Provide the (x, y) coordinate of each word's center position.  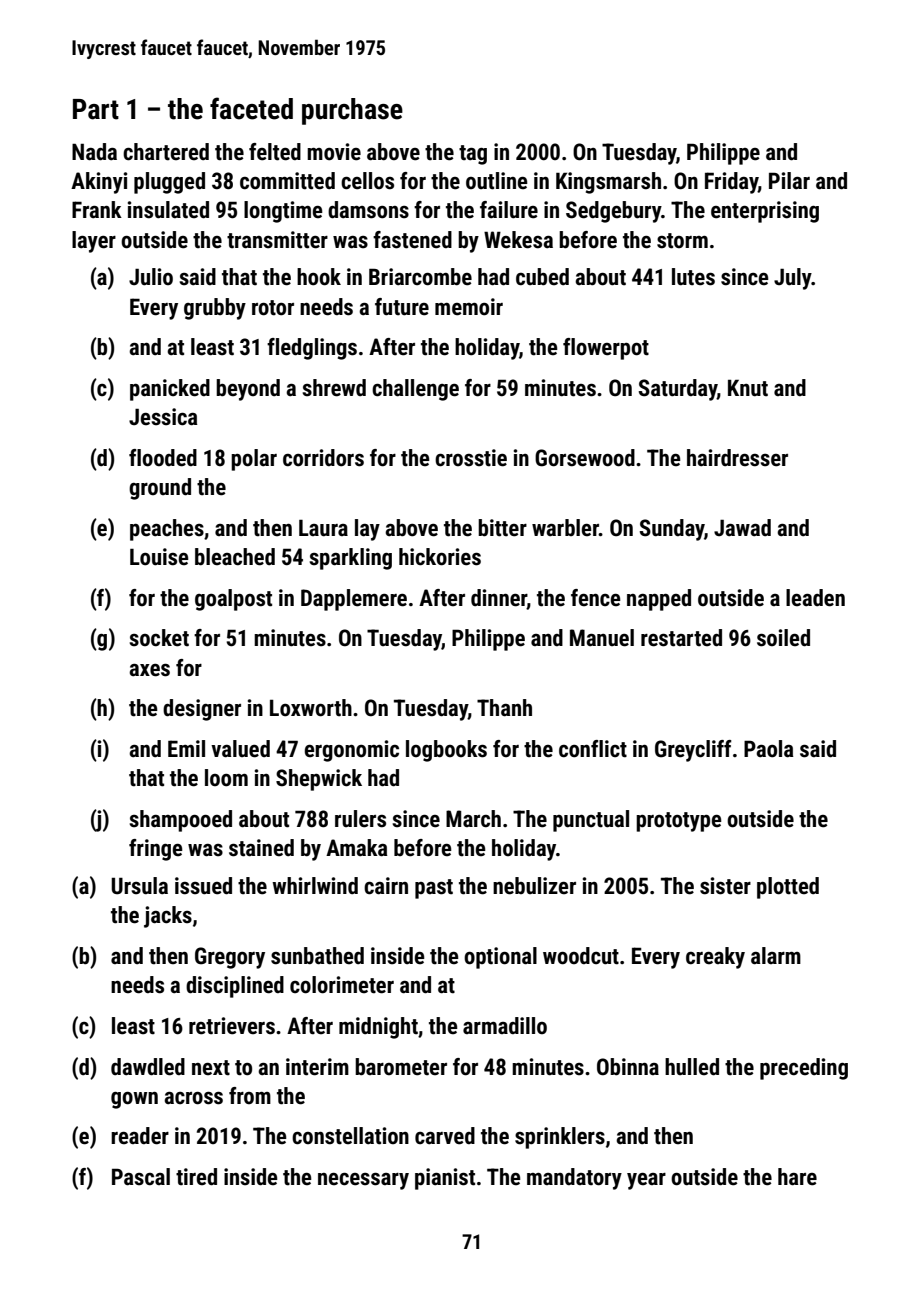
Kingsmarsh (608, 183)
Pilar (789, 180)
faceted (251, 108)
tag (473, 155)
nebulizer (534, 886)
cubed (542, 277)
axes (149, 670)
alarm (776, 956)
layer (94, 242)
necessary (363, 1181)
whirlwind (315, 885)
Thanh (504, 708)
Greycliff (693, 751)
